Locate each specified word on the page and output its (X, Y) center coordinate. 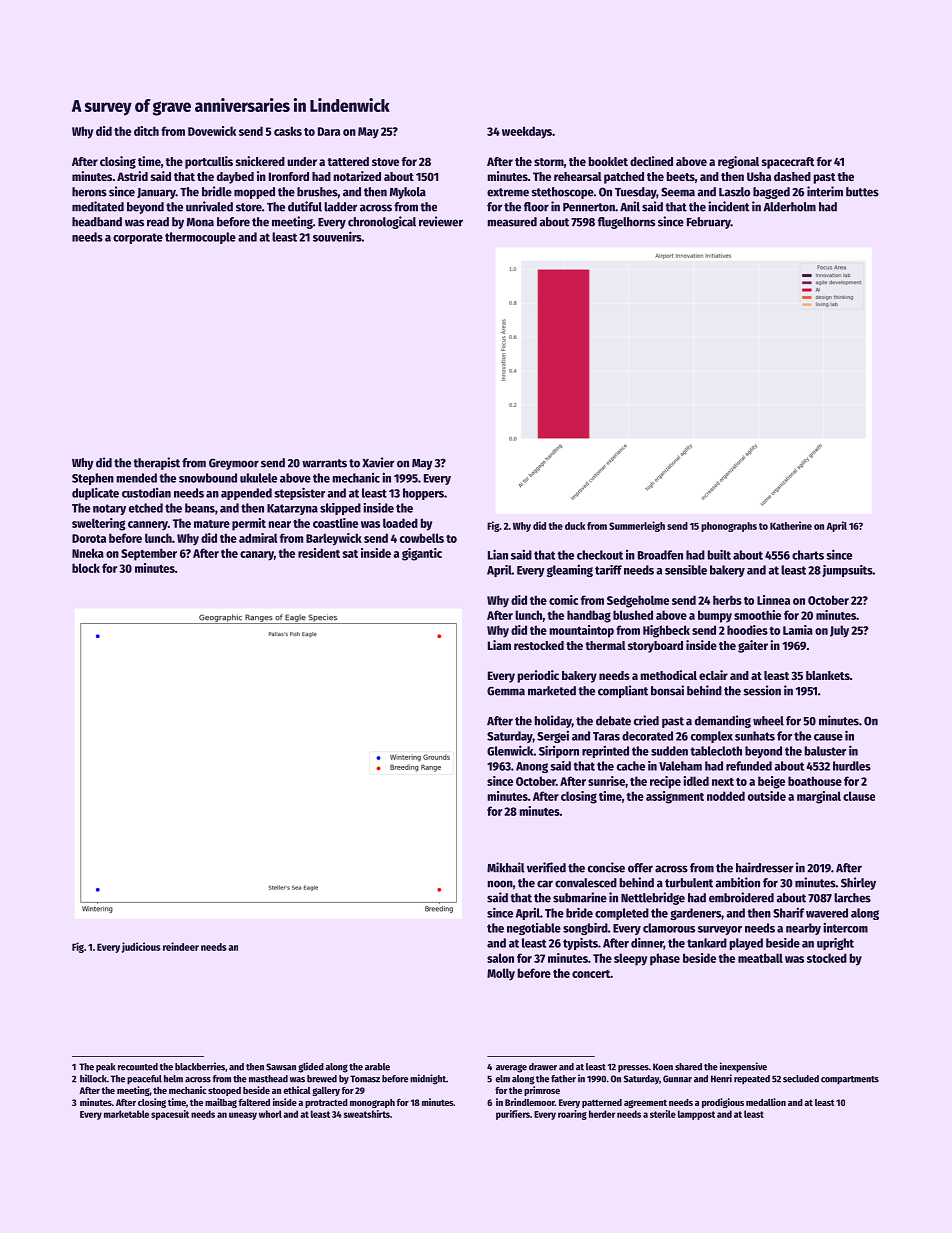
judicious (141, 947)
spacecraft (788, 163)
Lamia (798, 630)
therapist (156, 463)
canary (257, 556)
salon (500, 958)
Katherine (791, 525)
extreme (508, 192)
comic (563, 600)
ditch (146, 131)
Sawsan (281, 1067)
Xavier (378, 462)
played (746, 944)
